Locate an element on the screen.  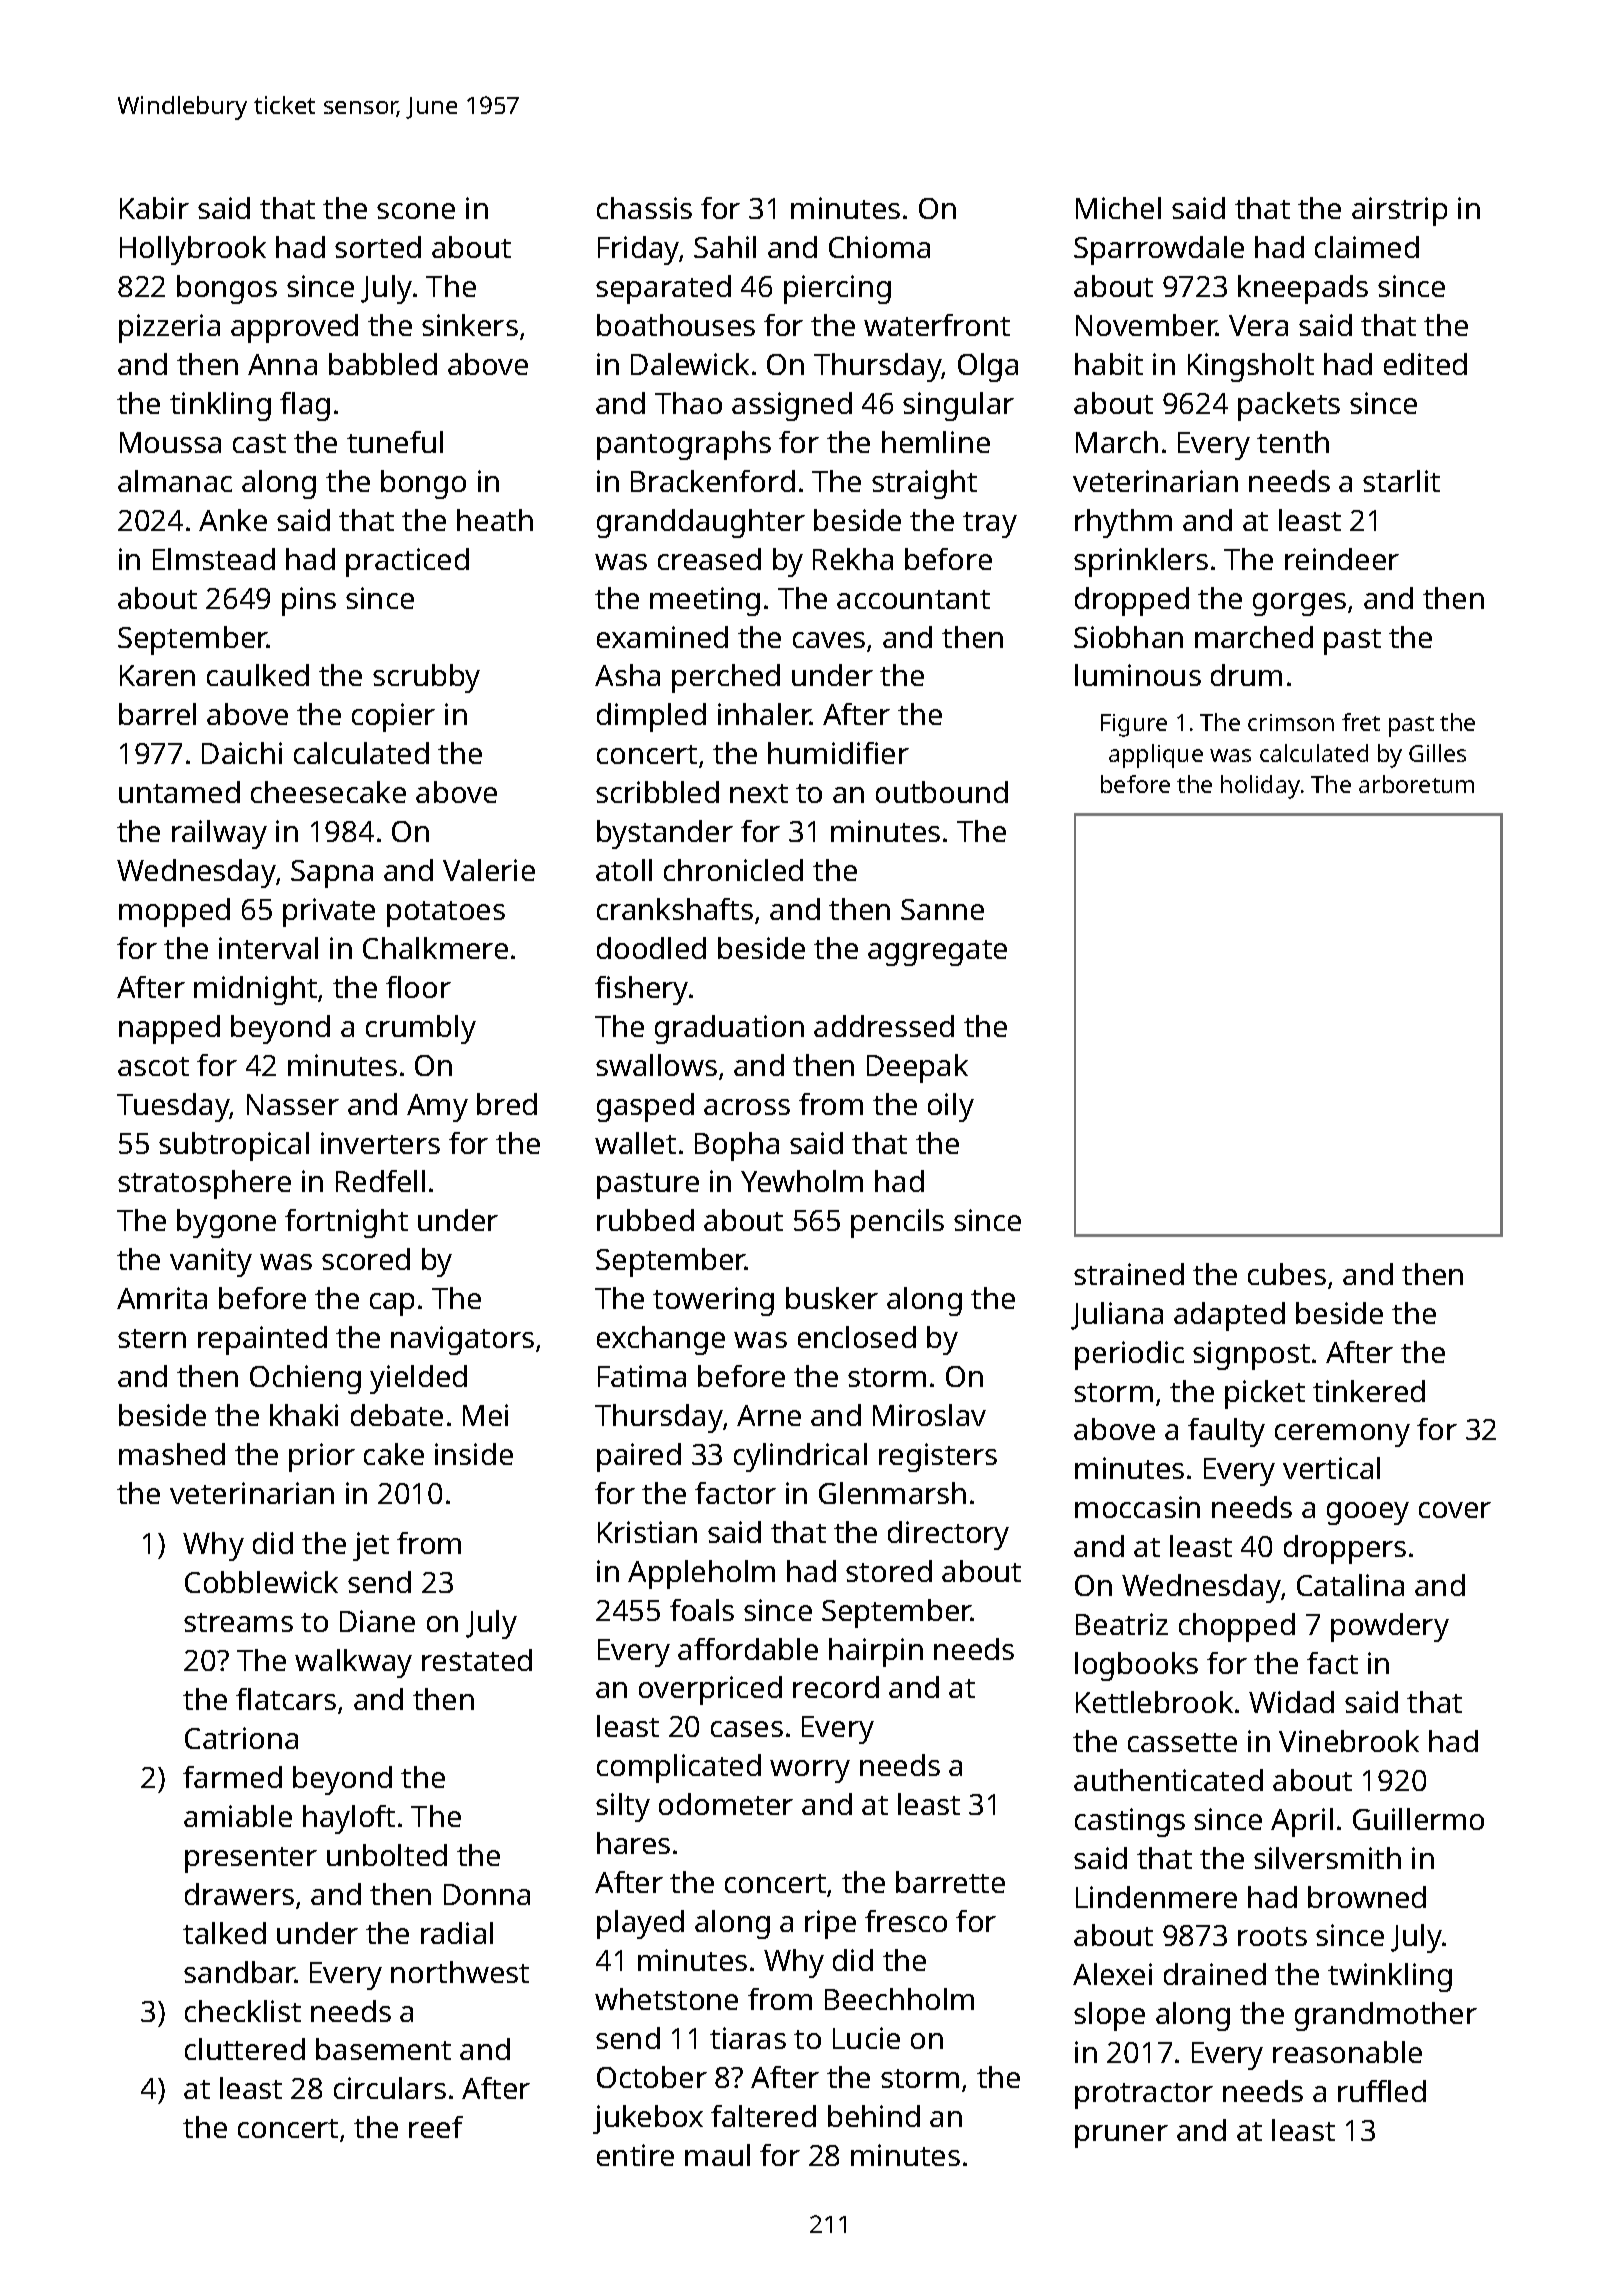
vanity is located at coordinates (211, 1262).
